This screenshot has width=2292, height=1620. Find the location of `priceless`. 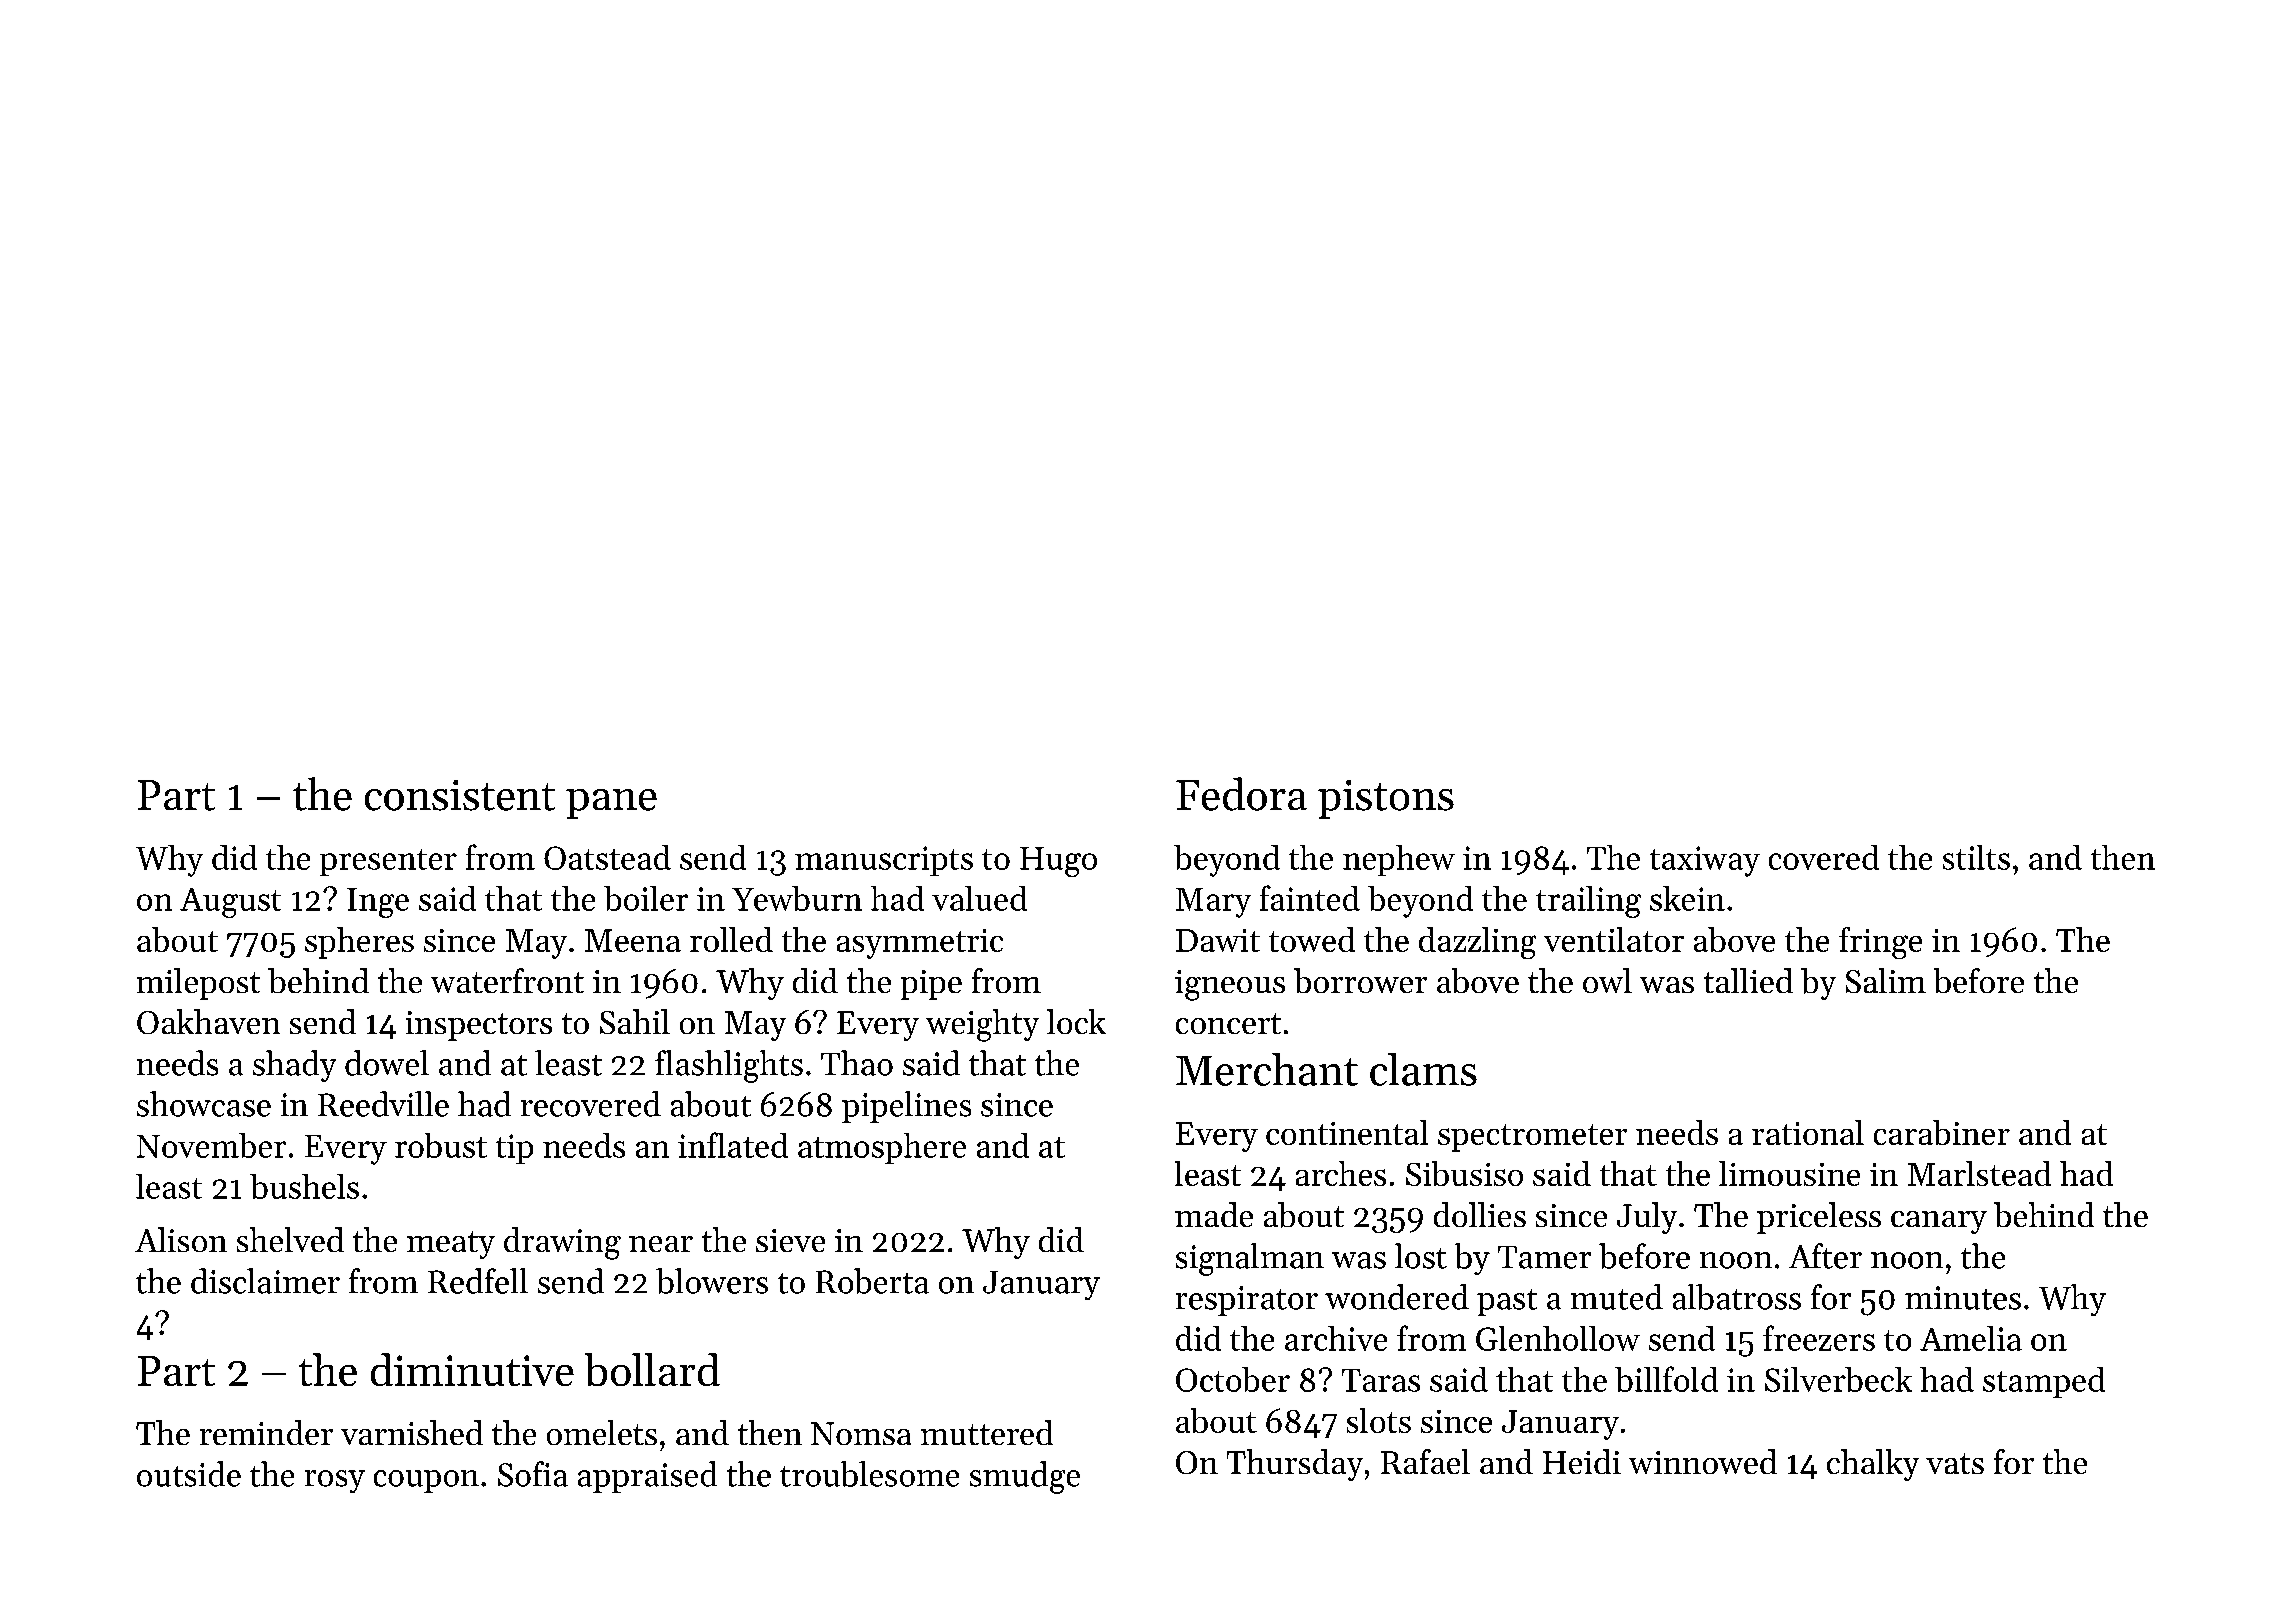

priceless is located at coordinates (1819, 1218).
